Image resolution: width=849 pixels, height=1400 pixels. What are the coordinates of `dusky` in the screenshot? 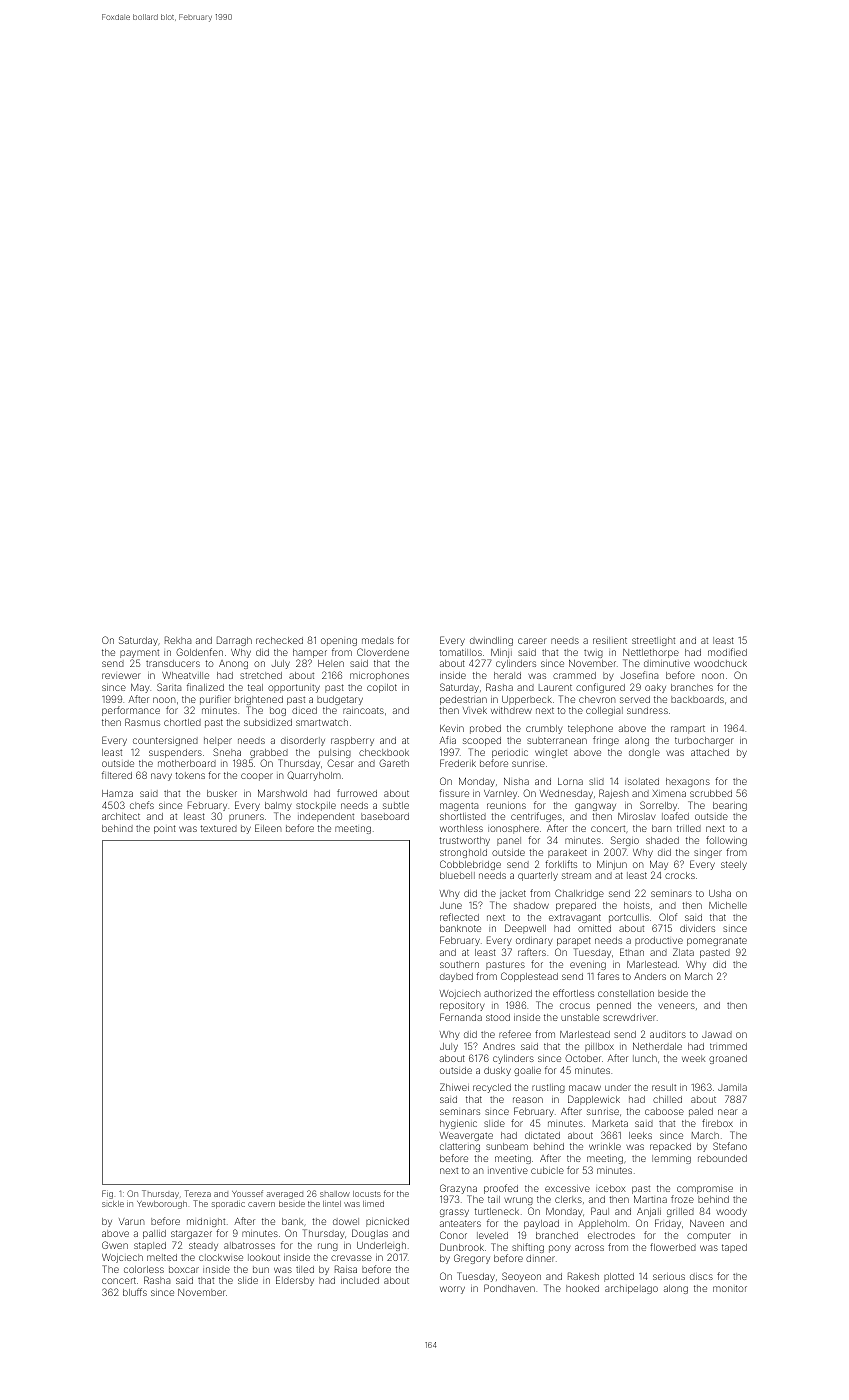 It's located at (497, 1071).
